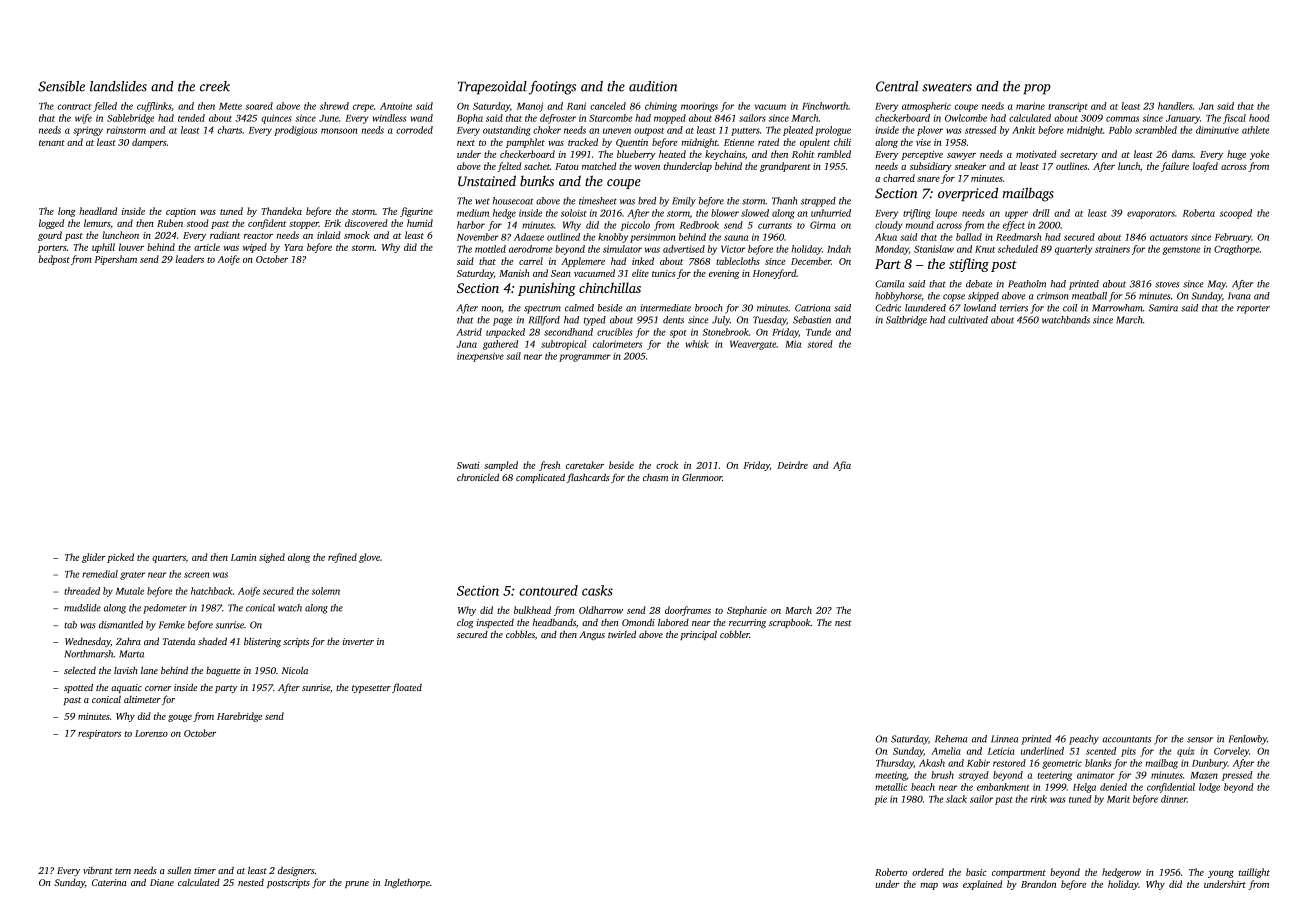 Image resolution: width=1308 pixels, height=924 pixels. What do you see at coordinates (891, 872) in the page?
I see `Roberto` at bounding box center [891, 872].
